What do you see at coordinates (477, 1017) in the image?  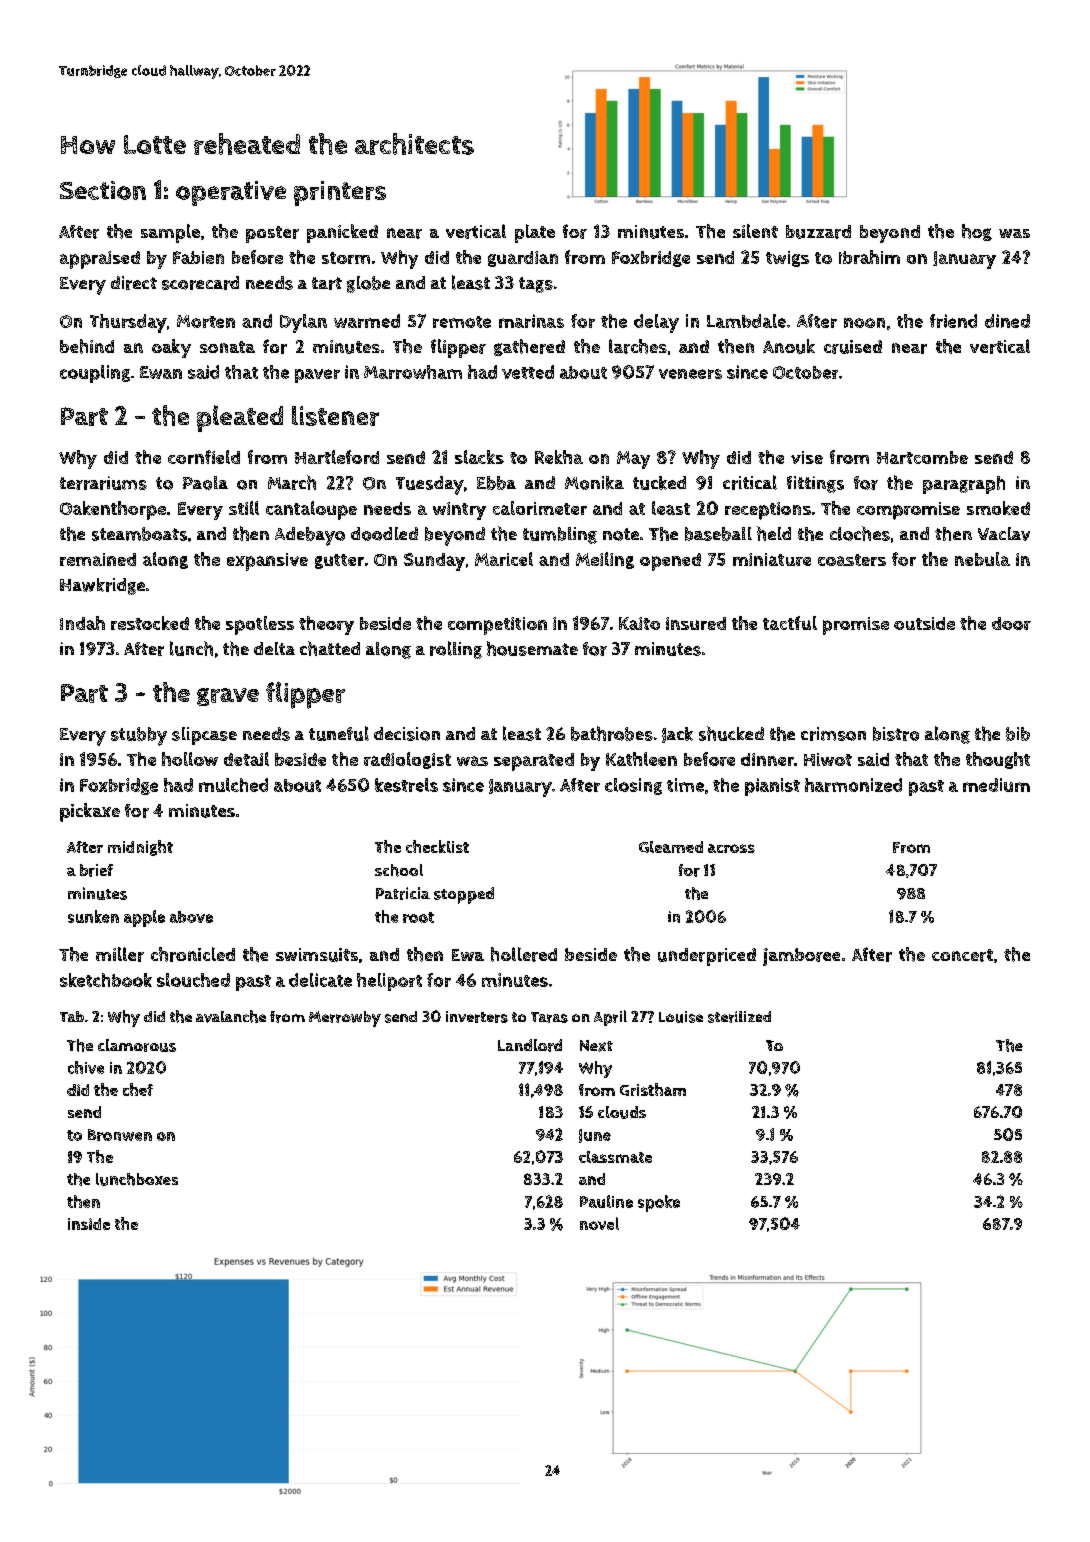 I see `inverters` at bounding box center [477, 1017].
